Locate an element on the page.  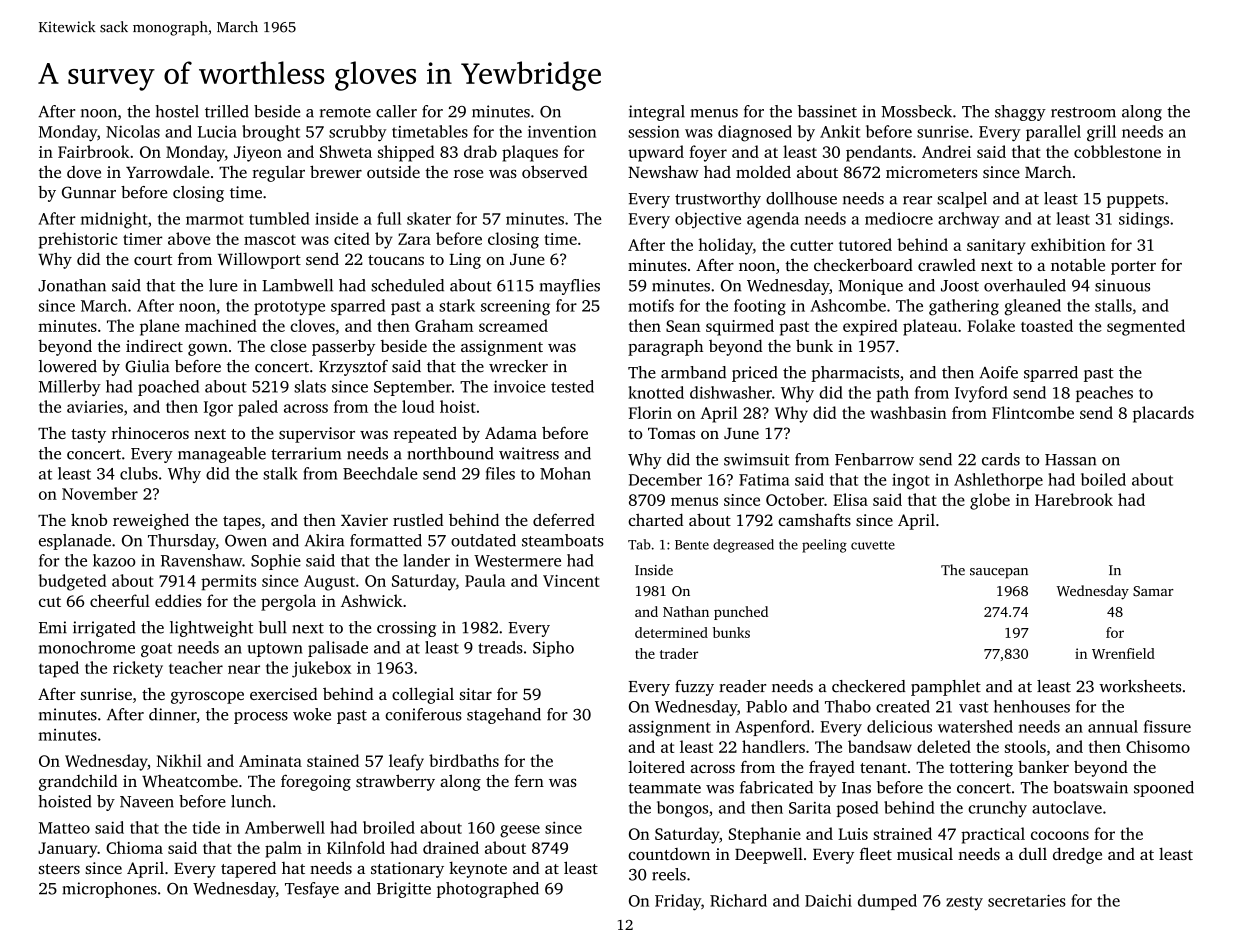
Nicolas is located at coordinates (133, 131).
